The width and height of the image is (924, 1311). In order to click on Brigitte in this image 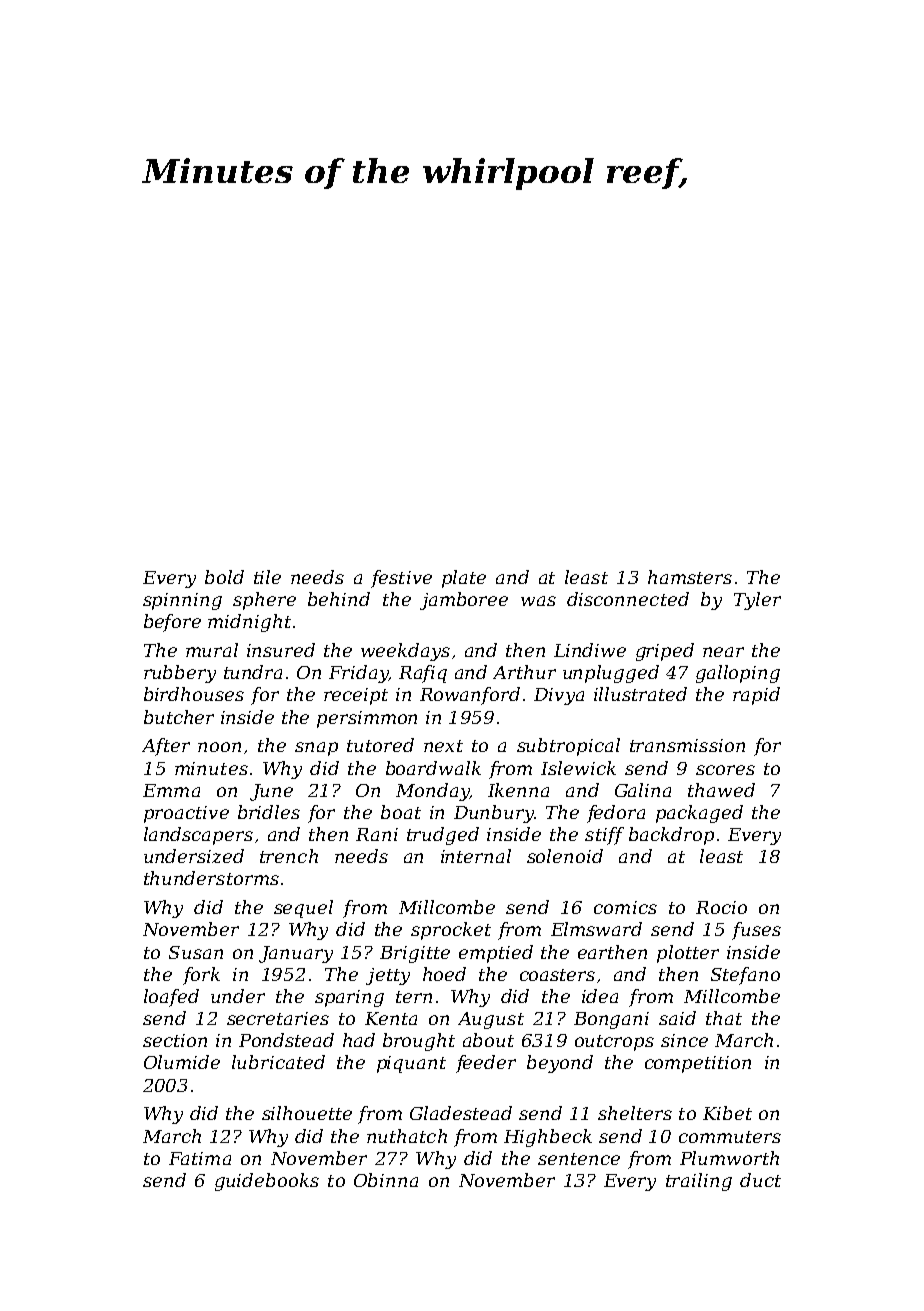, I will do `click(415, 954)`.
